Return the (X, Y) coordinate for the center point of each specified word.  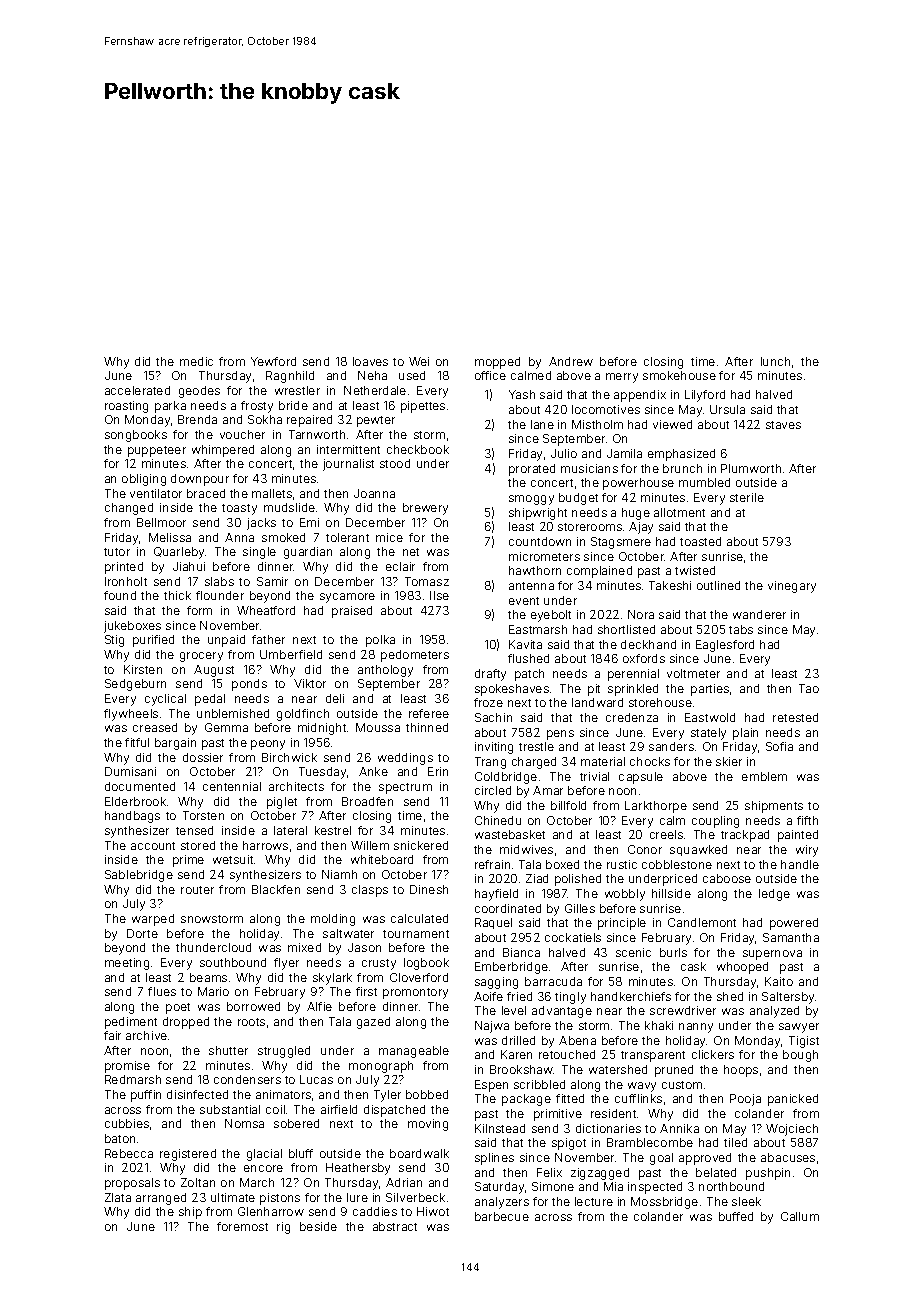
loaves (370, 361)
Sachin (493, 717)
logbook (426, 964)
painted (798, 836)
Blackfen (276, 889)
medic (196, 361)
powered (794, 924)
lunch (775, 361)
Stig (114, 641)
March (257, 1182)
